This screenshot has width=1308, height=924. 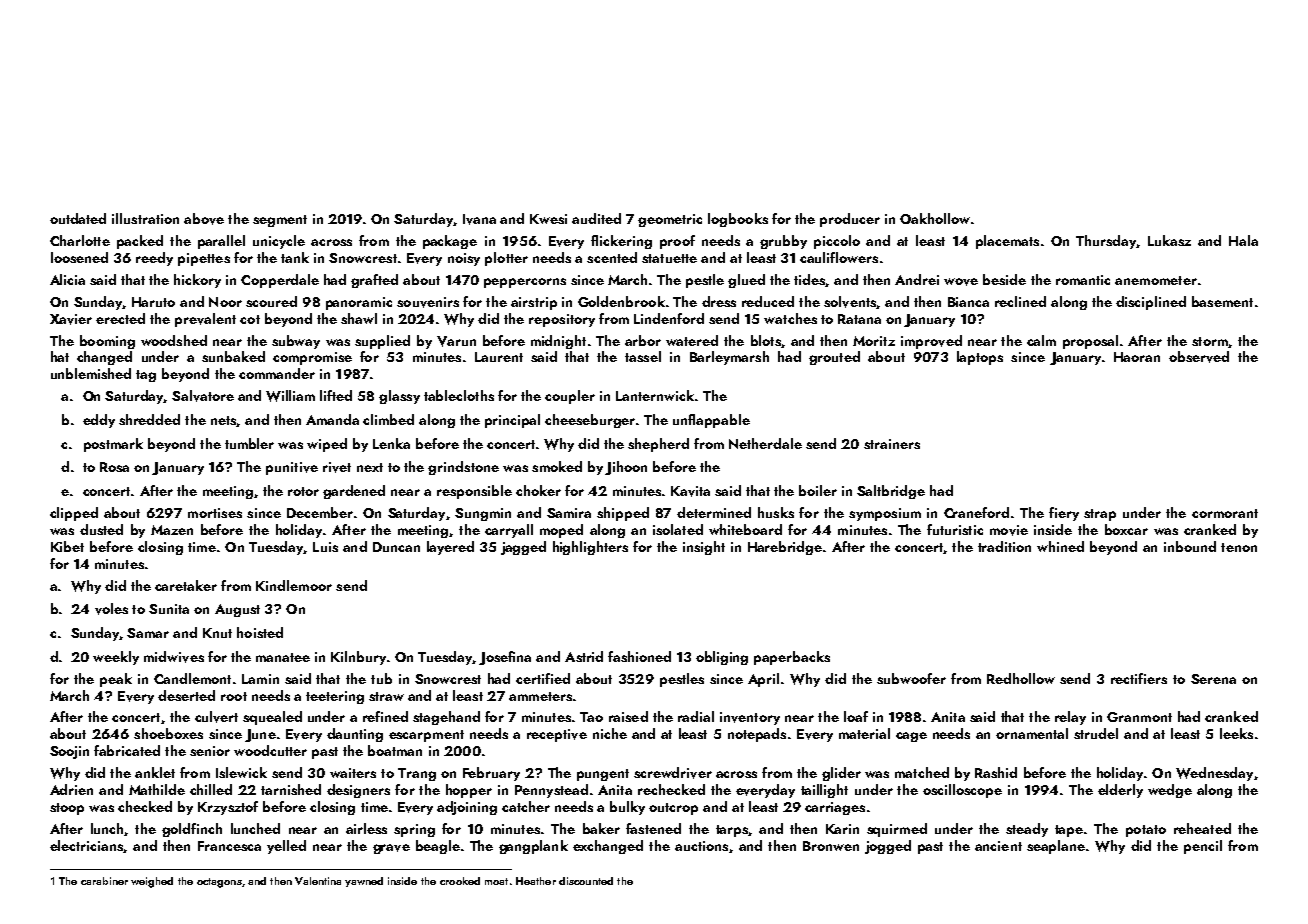 I want to click on storm, so click(x=1210, y=341).
